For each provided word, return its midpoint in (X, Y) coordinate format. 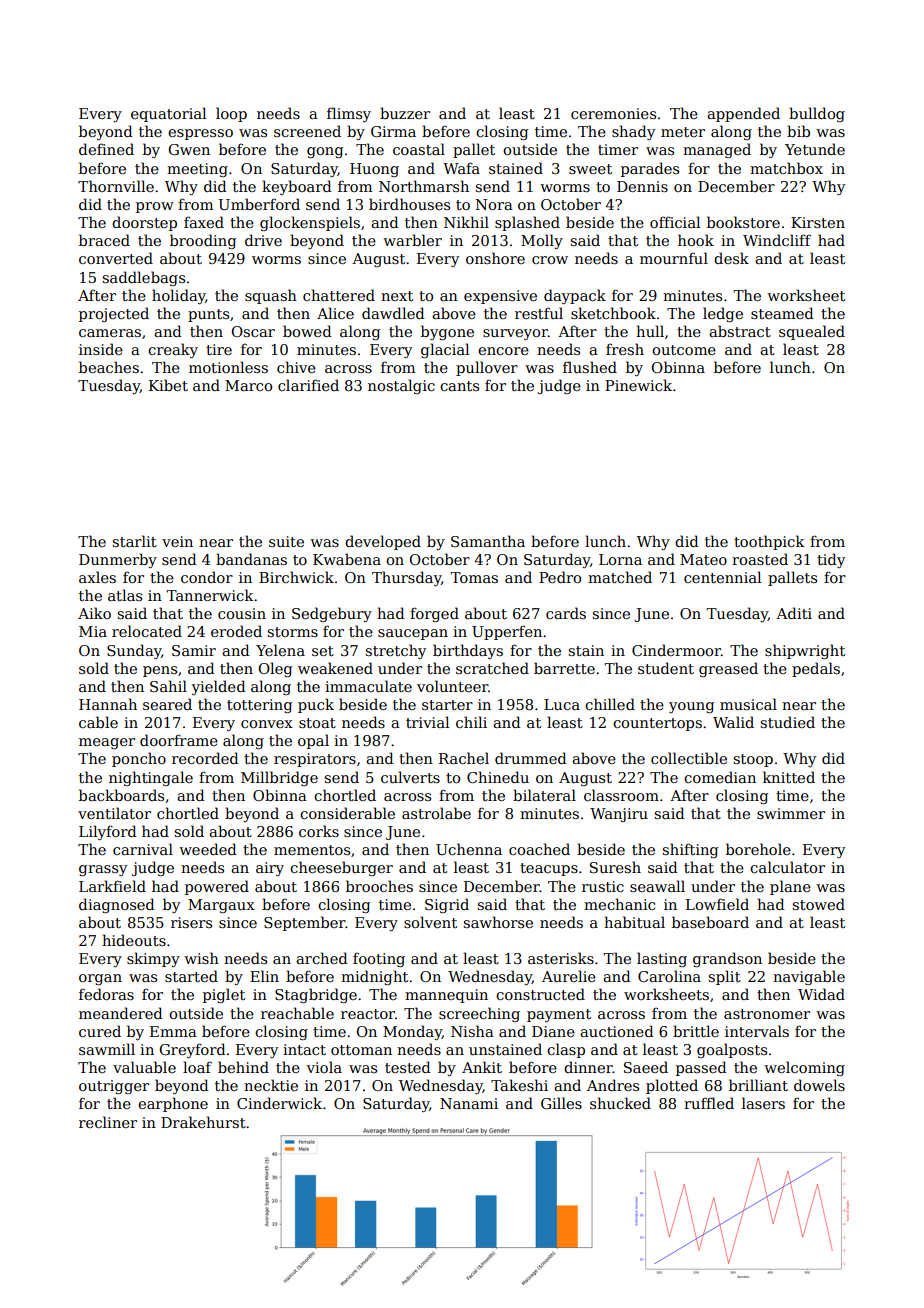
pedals (816, 669)
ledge (723, 314)
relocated (147, 631)
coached (539, 849)
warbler (412, 240)
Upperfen (507, 632)
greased (728, 669)
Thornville (116, 186)
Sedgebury (332, 614)
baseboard (710, 922)
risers (191, 922)
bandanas (251, 559)
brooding (203, 241)
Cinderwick (279, 1103)
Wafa (461, 168)
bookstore (743, 222)
